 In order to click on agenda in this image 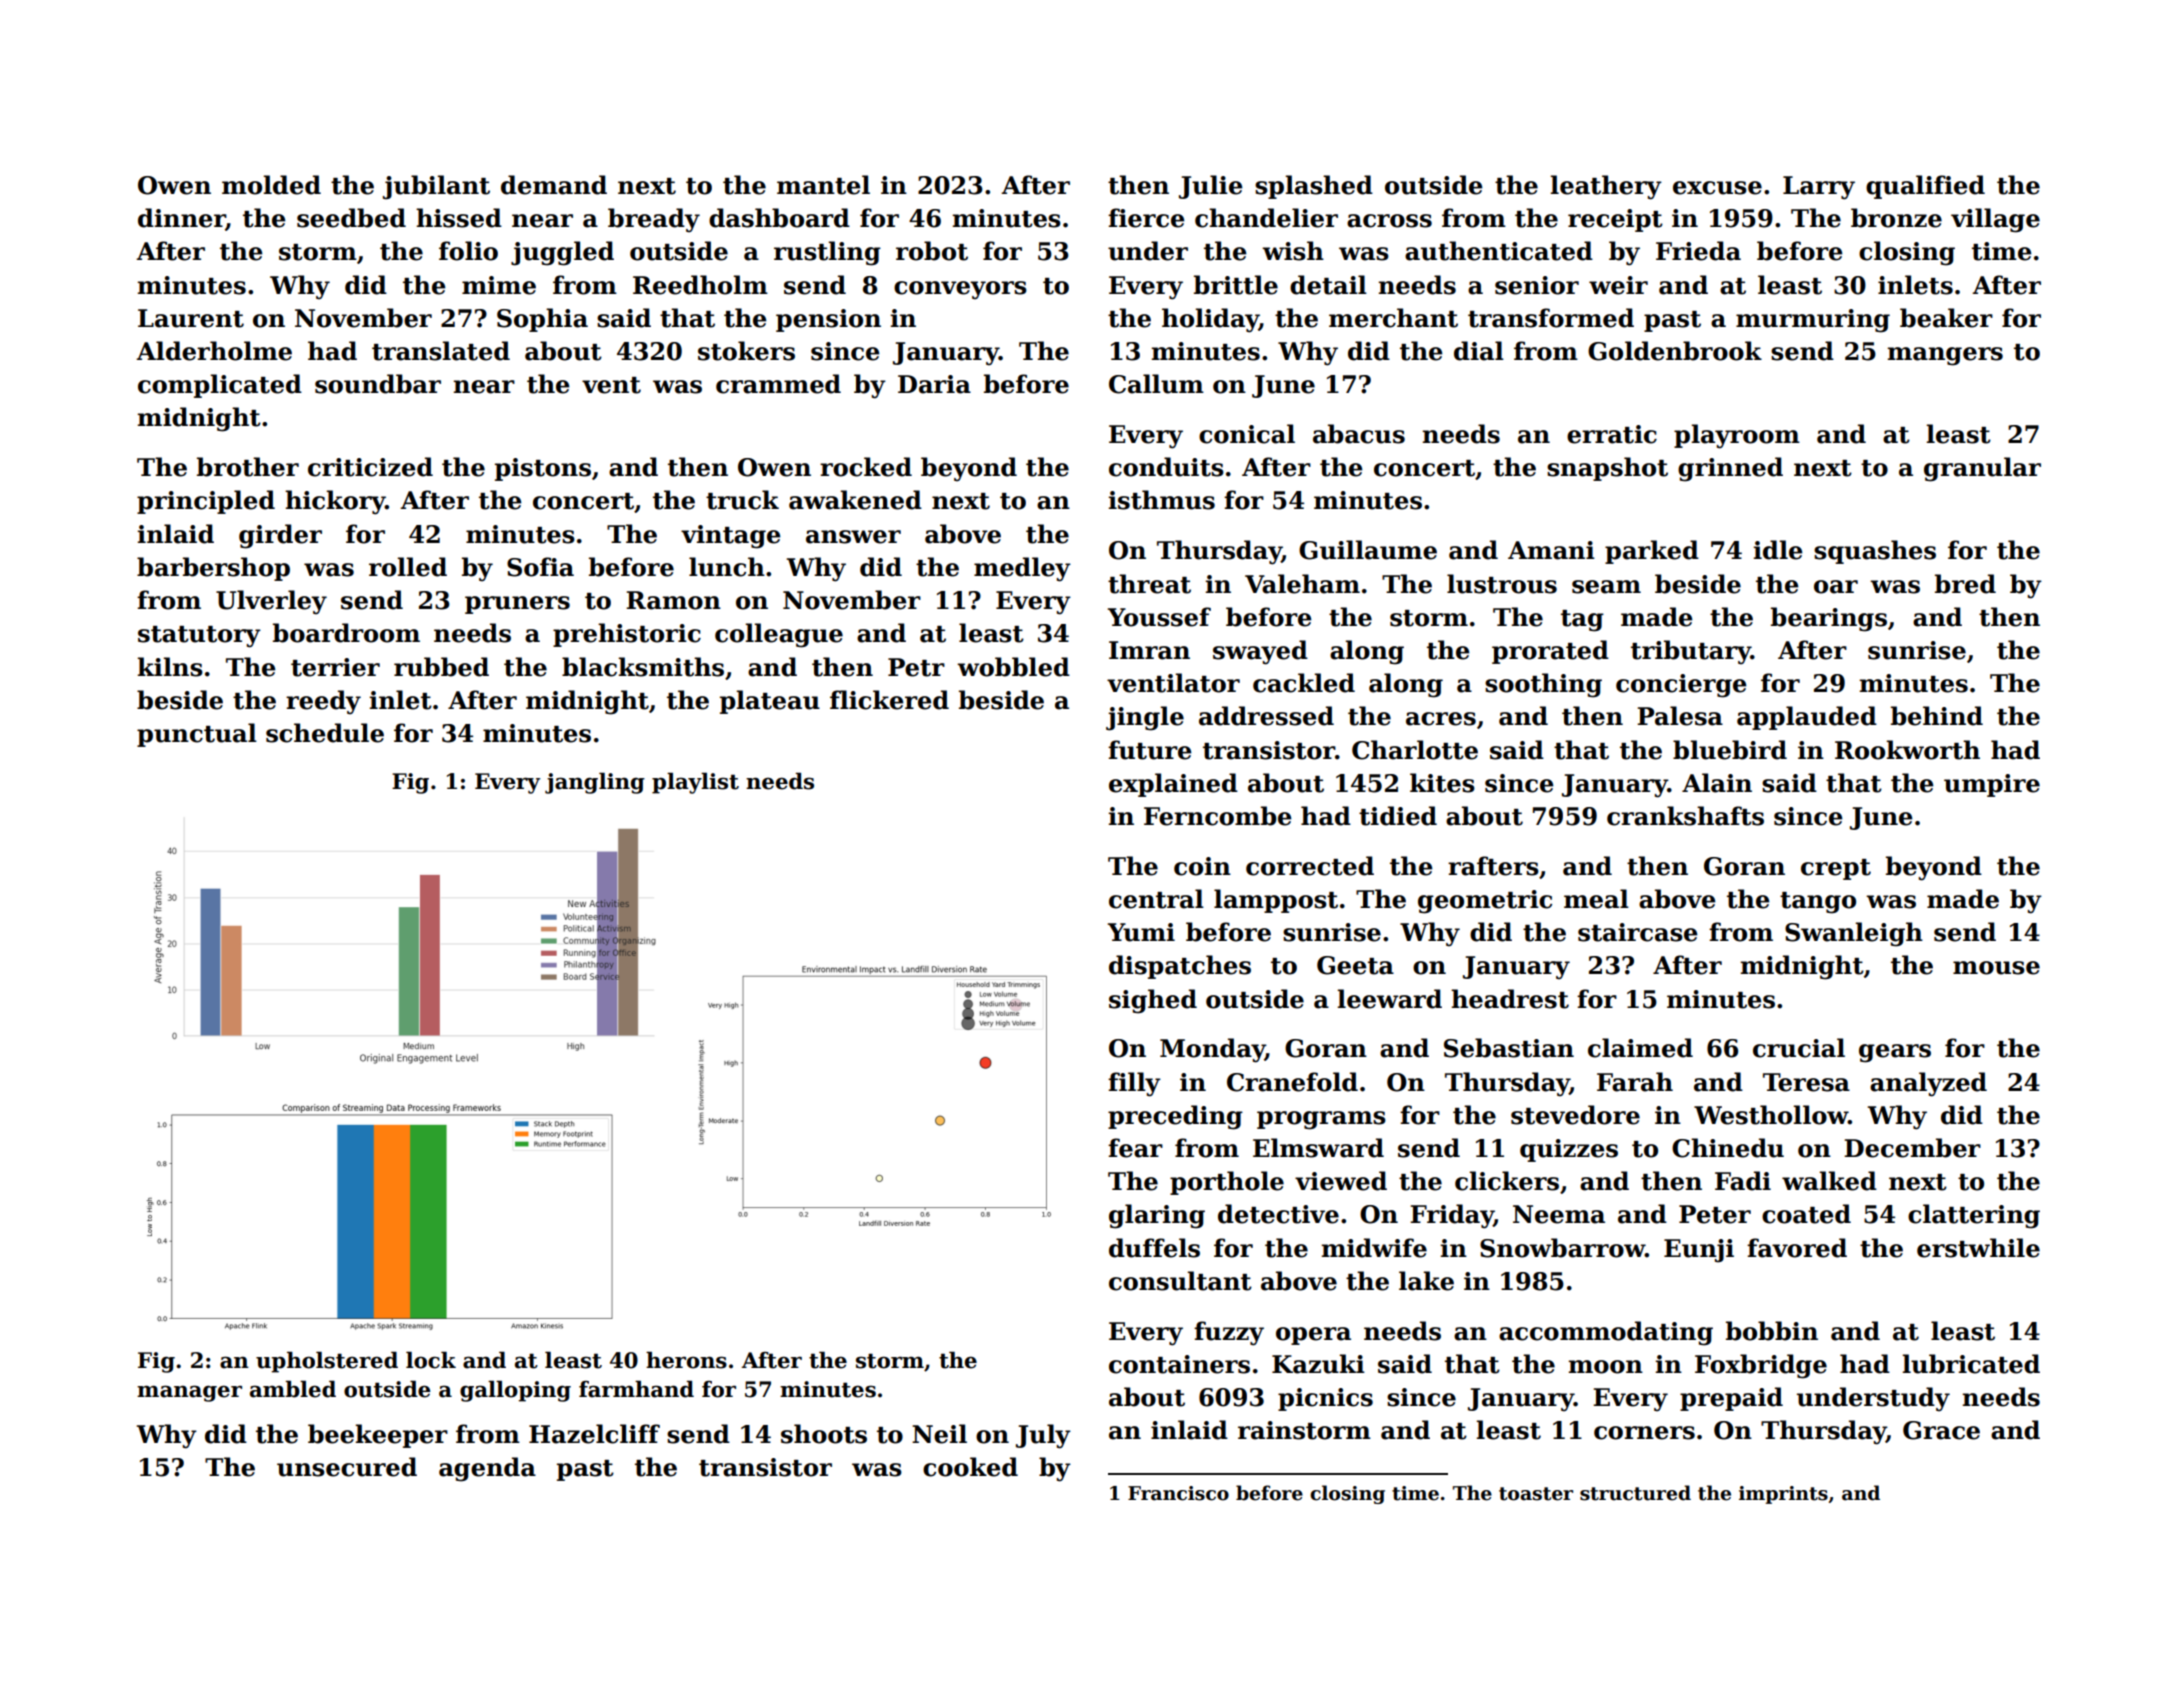, I will do `click(487, 1469)`.
